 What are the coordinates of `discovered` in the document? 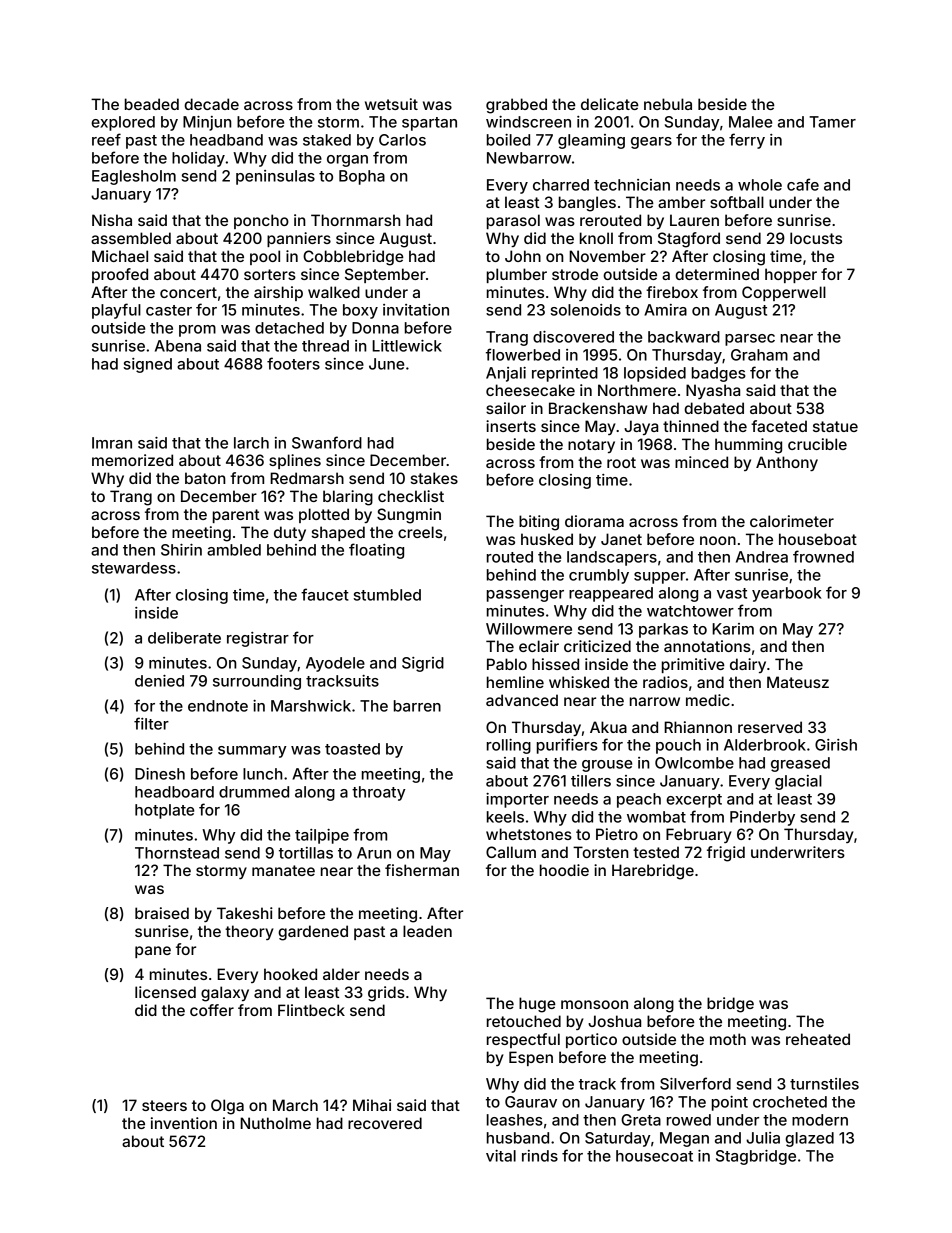 It's located at (573, 337).
